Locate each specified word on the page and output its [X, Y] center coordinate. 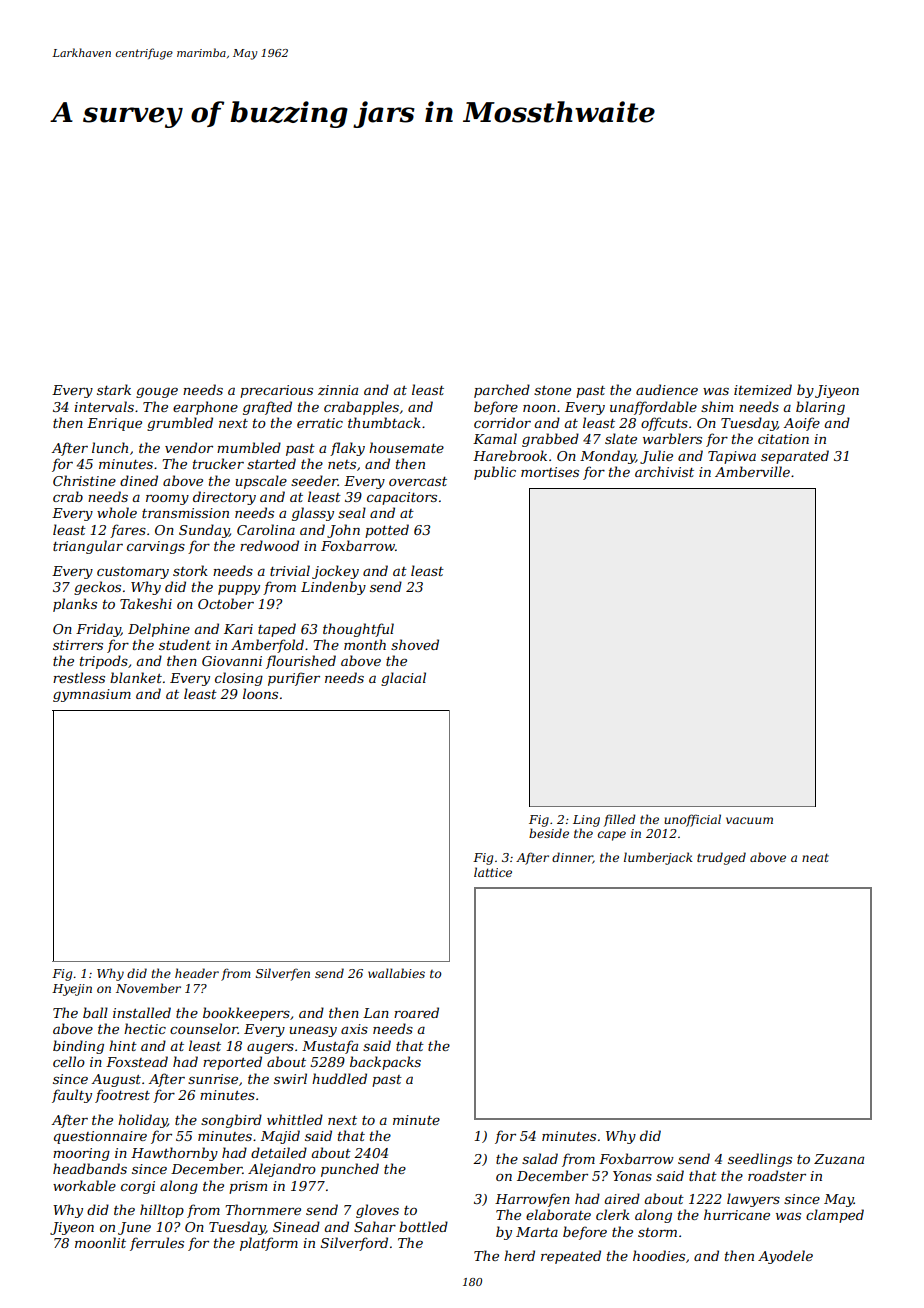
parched [502, 391]
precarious [276, 391]
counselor [204, 1028]
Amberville [752, 471]
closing [239, 679]
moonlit [100, 1242]
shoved [415, 644]
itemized [763, 390]
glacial [403, 679]
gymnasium [92, 695]
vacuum [749, 820]
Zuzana [839, 1159]
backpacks [385, 1063]
